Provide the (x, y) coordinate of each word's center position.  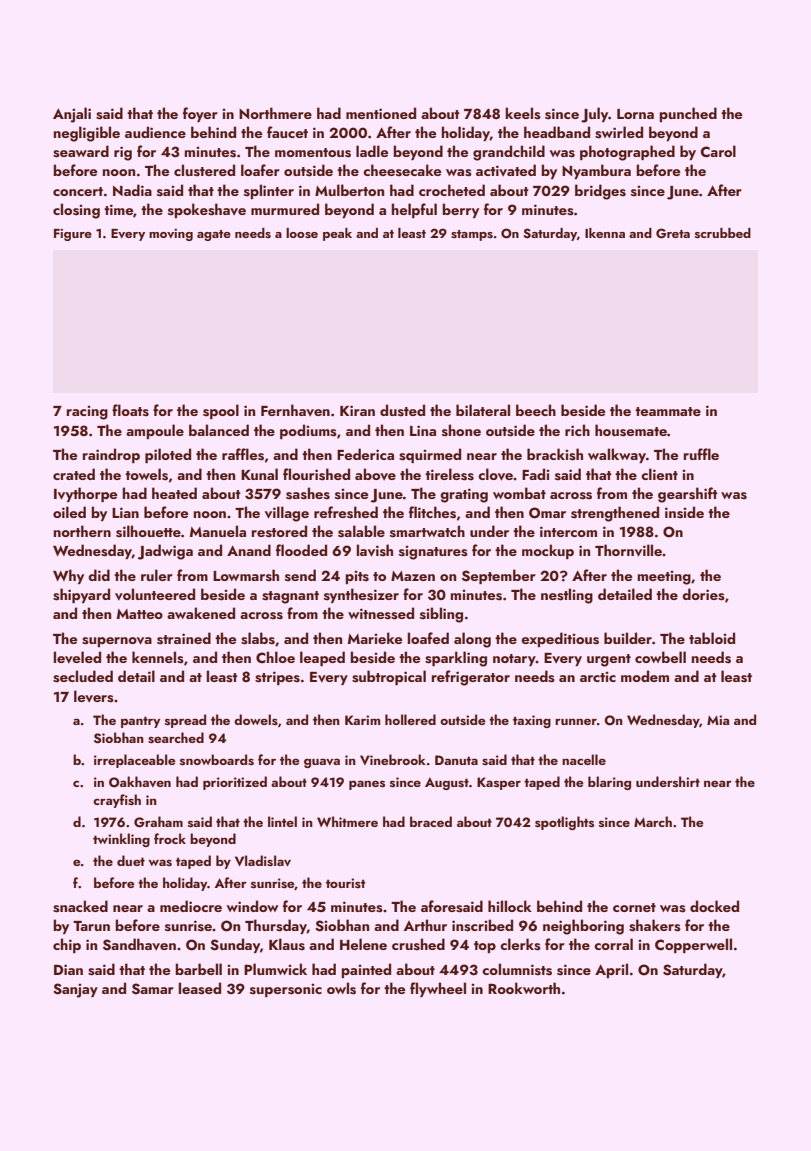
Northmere (275, 113)
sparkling (456, 659)
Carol (718, 151)
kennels (158, 657)
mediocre (191, 906)
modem (645, 676)
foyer (200, 114)
